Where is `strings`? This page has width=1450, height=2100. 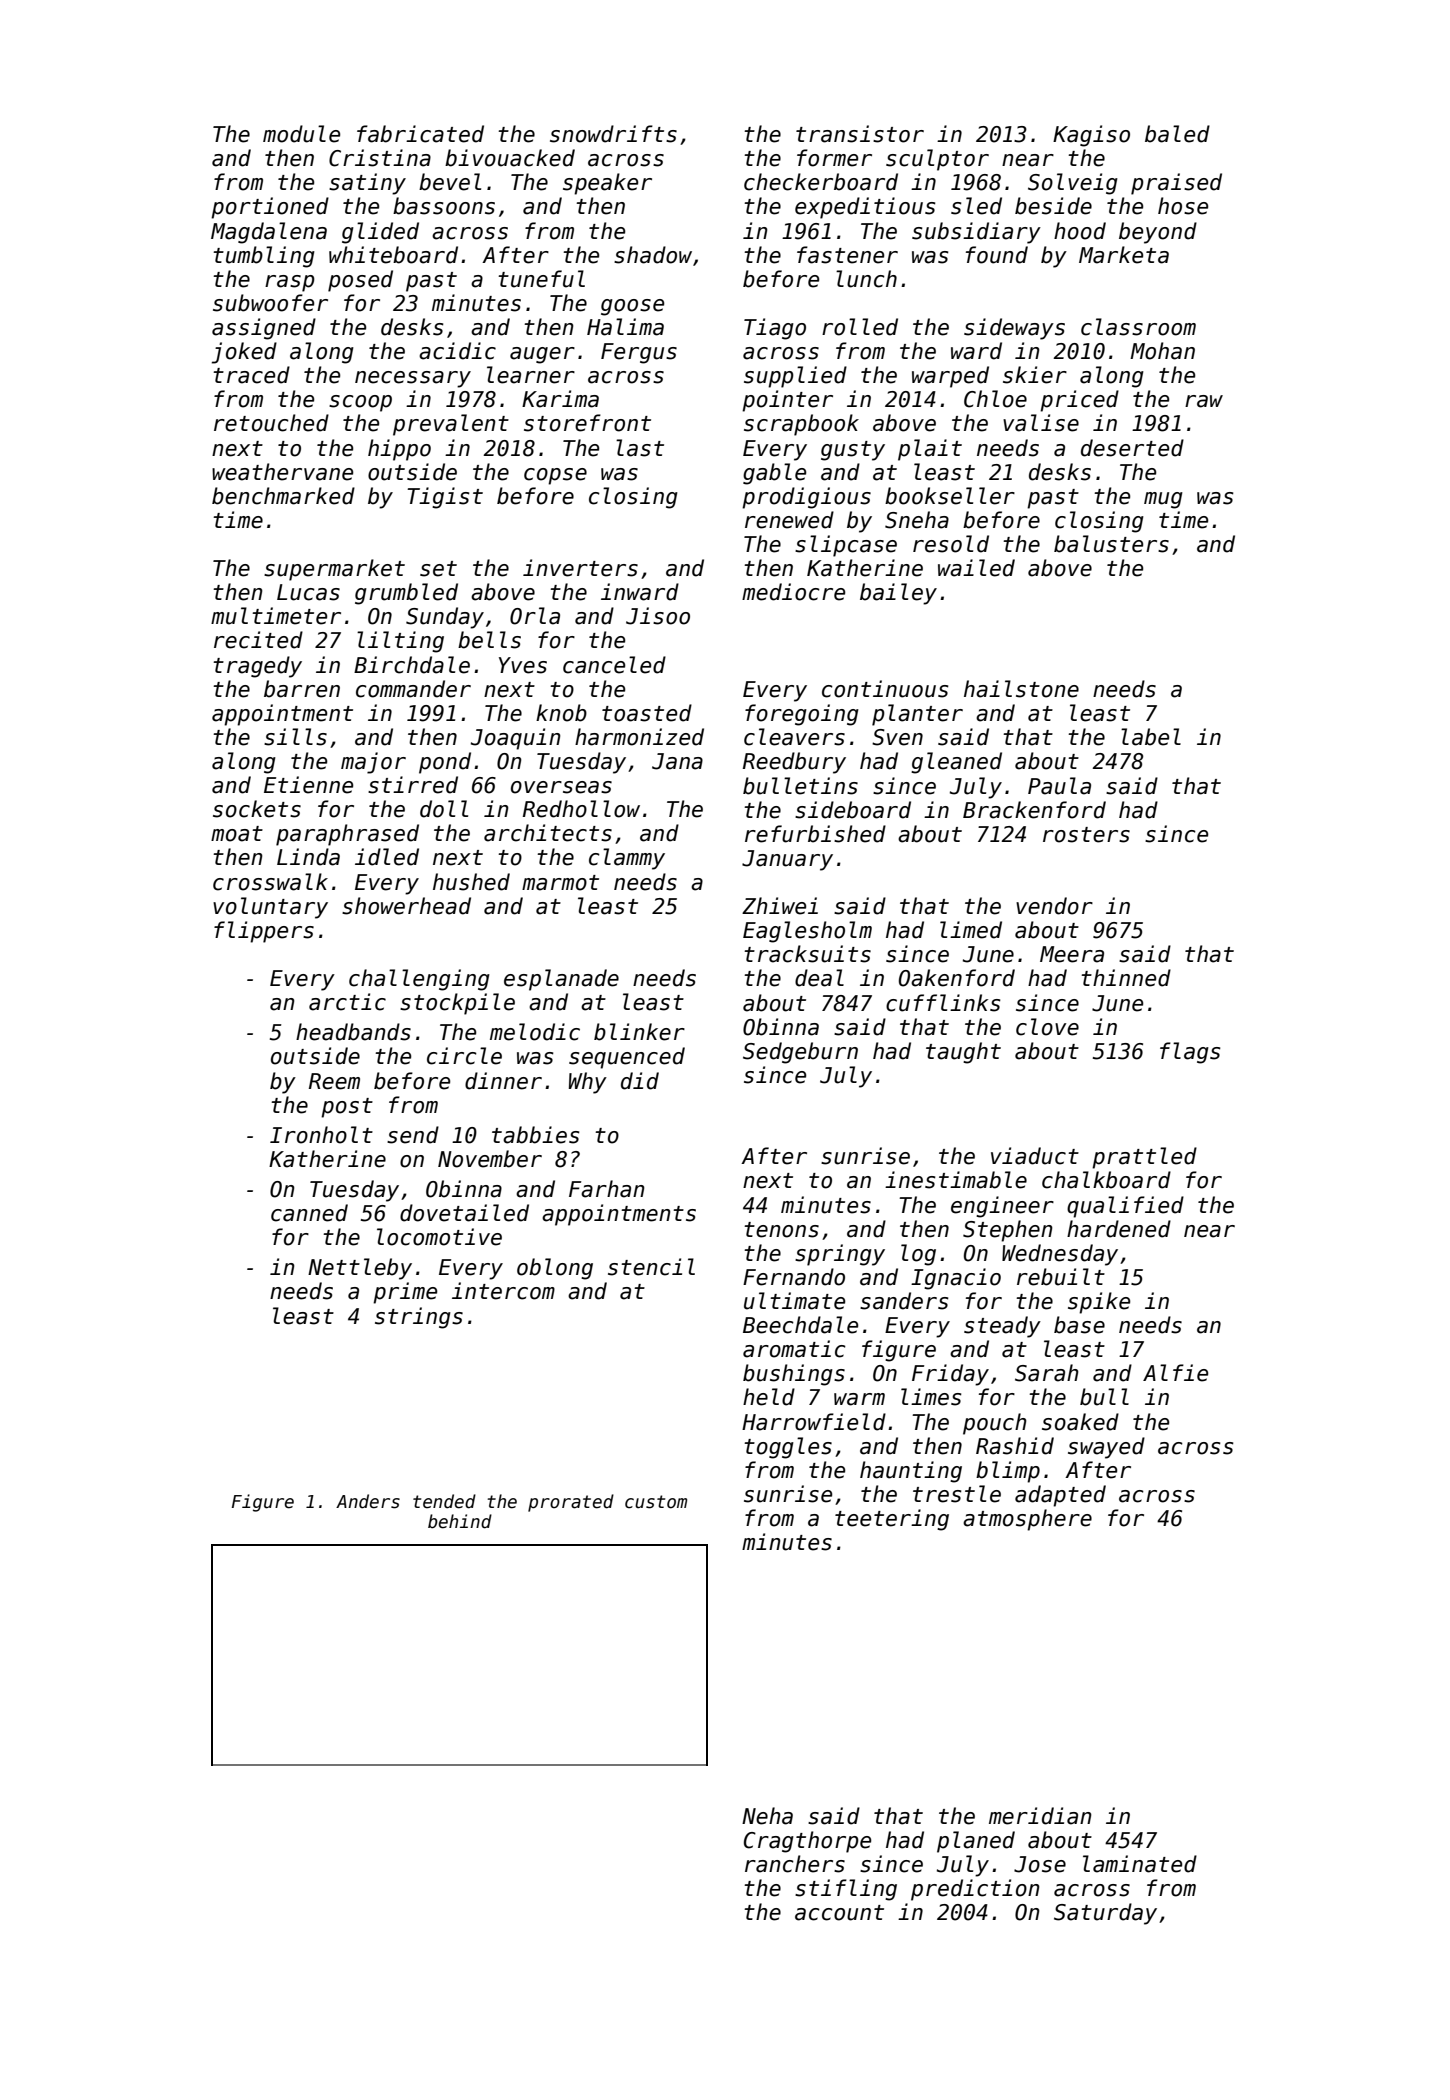 strings is located at coordinates (419, 1318).
